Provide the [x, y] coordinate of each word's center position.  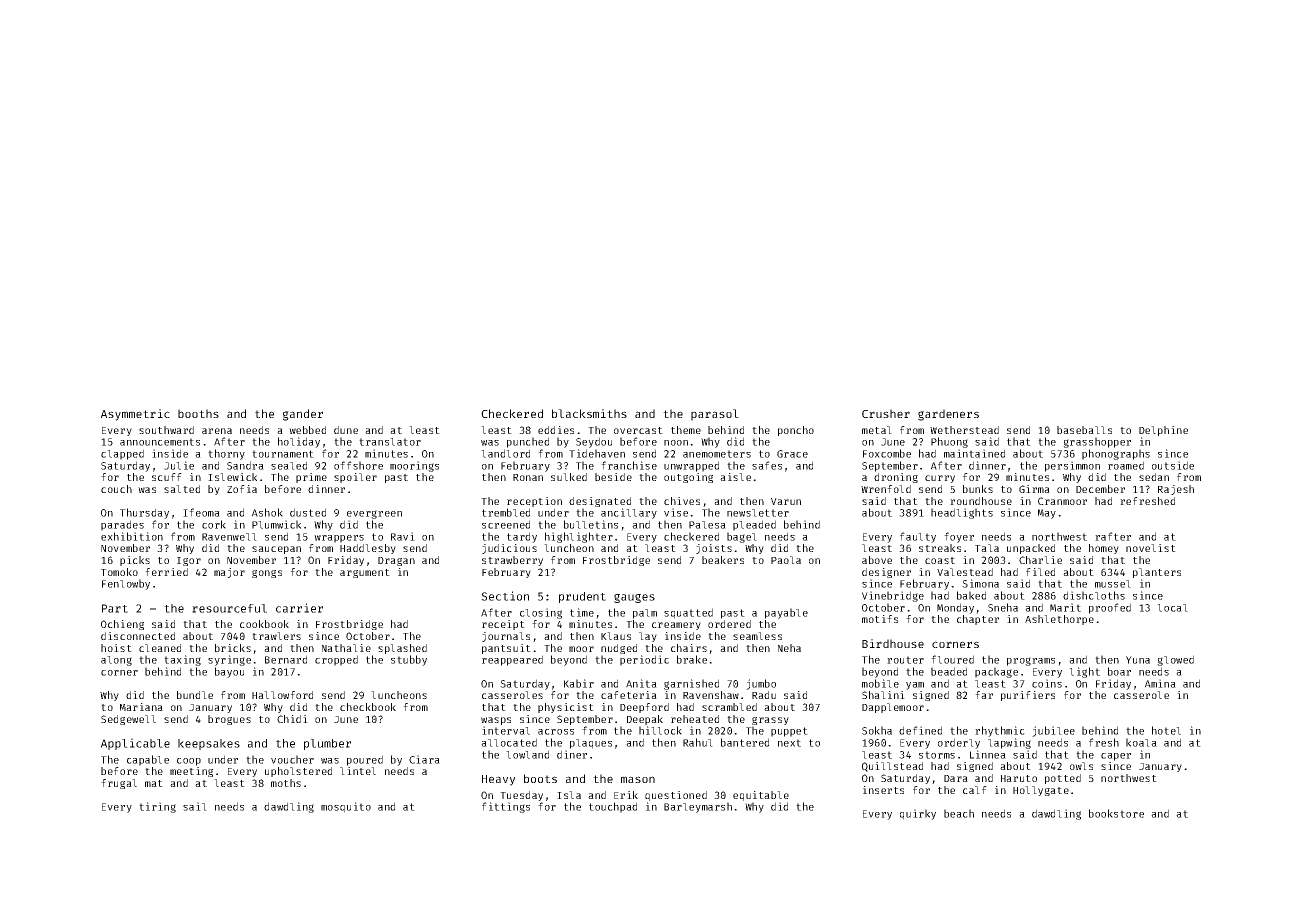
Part [115, 608]
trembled [506, 512]
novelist [1151, 548]
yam [915, 686]
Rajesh [1176, 490]
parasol [715, 415]
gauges [634, 598]
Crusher [886, 413]
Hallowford [282, 695]
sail [195, 806]
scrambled [729, 707]
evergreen [374, 514]
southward [166, 430]
